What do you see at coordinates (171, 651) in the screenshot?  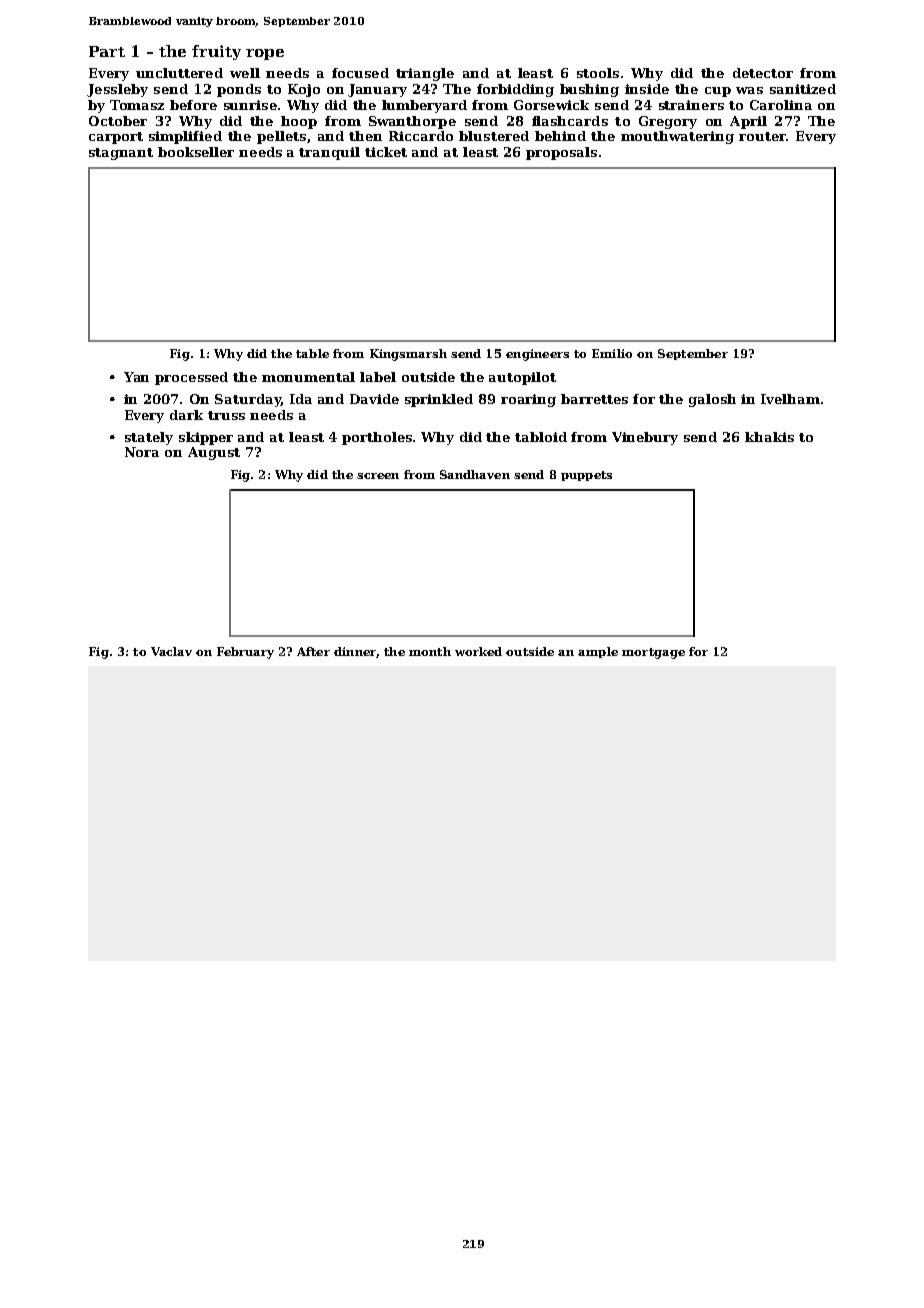 I see `Vaclav` at bounding box center [171, 651].
